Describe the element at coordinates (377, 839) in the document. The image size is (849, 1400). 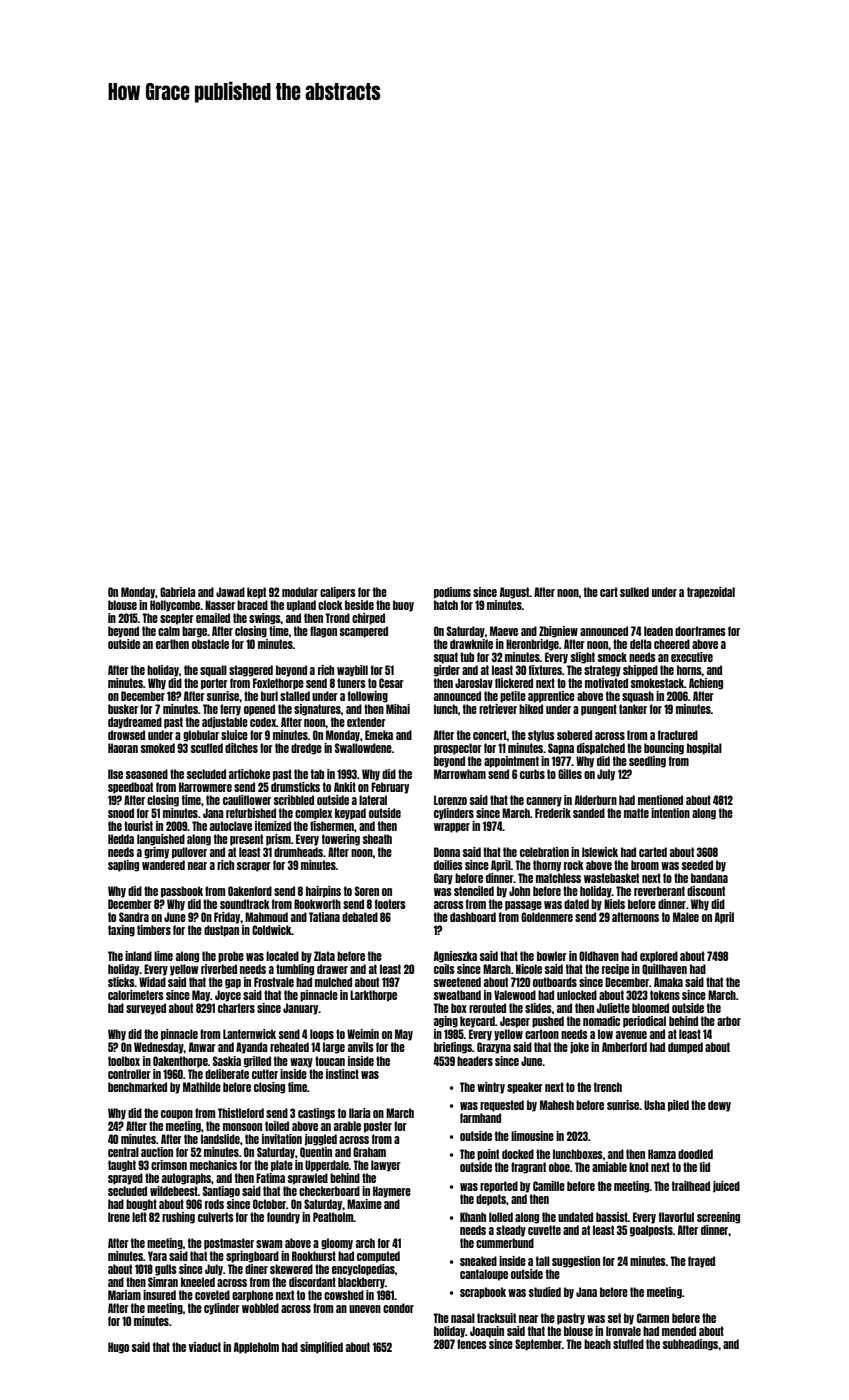
I see `sheath` at that location.
